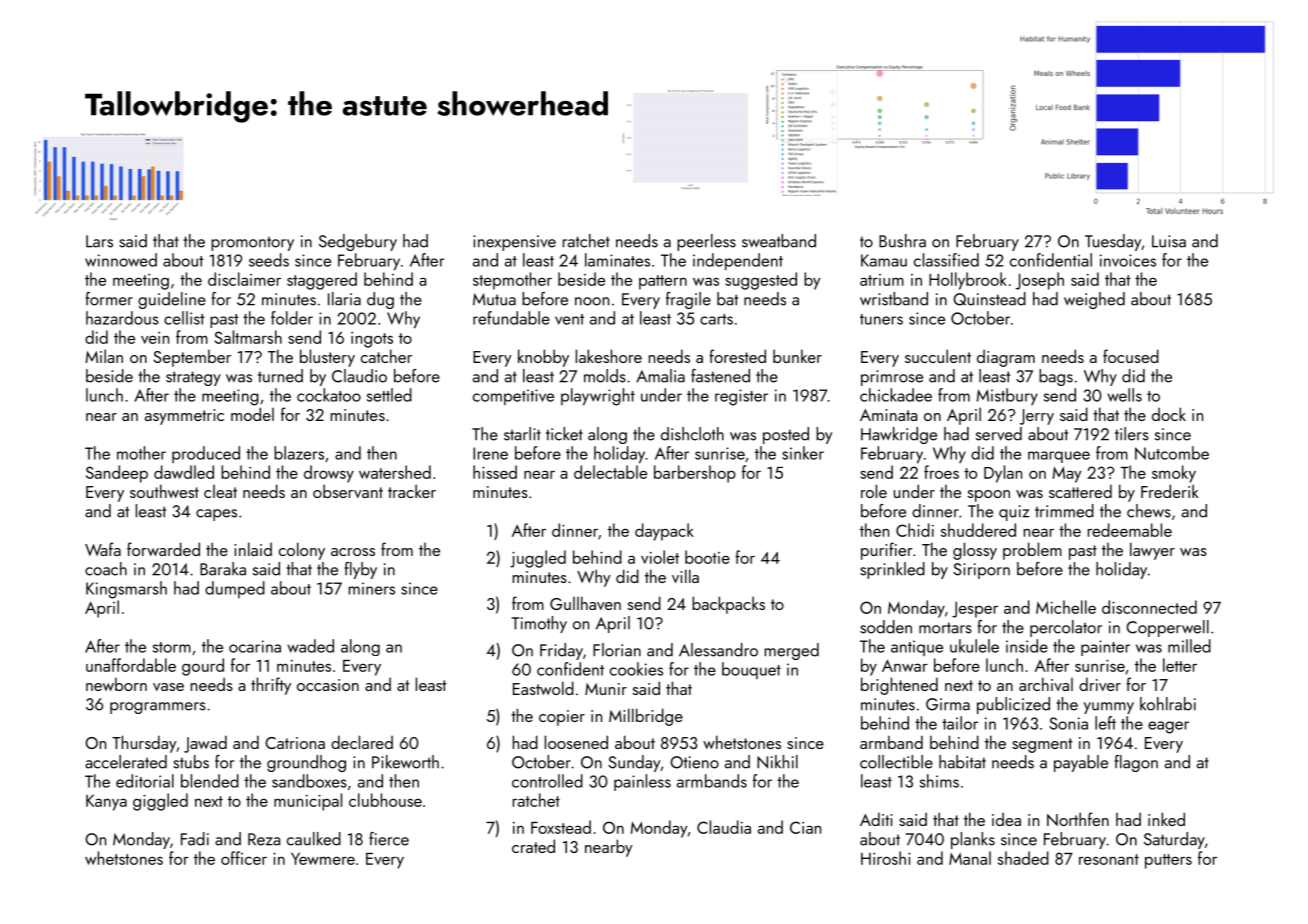 This screenshot has width=1308, height=924. Describe the element at coordinates (892, 378) in the screenshot. I see `primrose` at that location.
